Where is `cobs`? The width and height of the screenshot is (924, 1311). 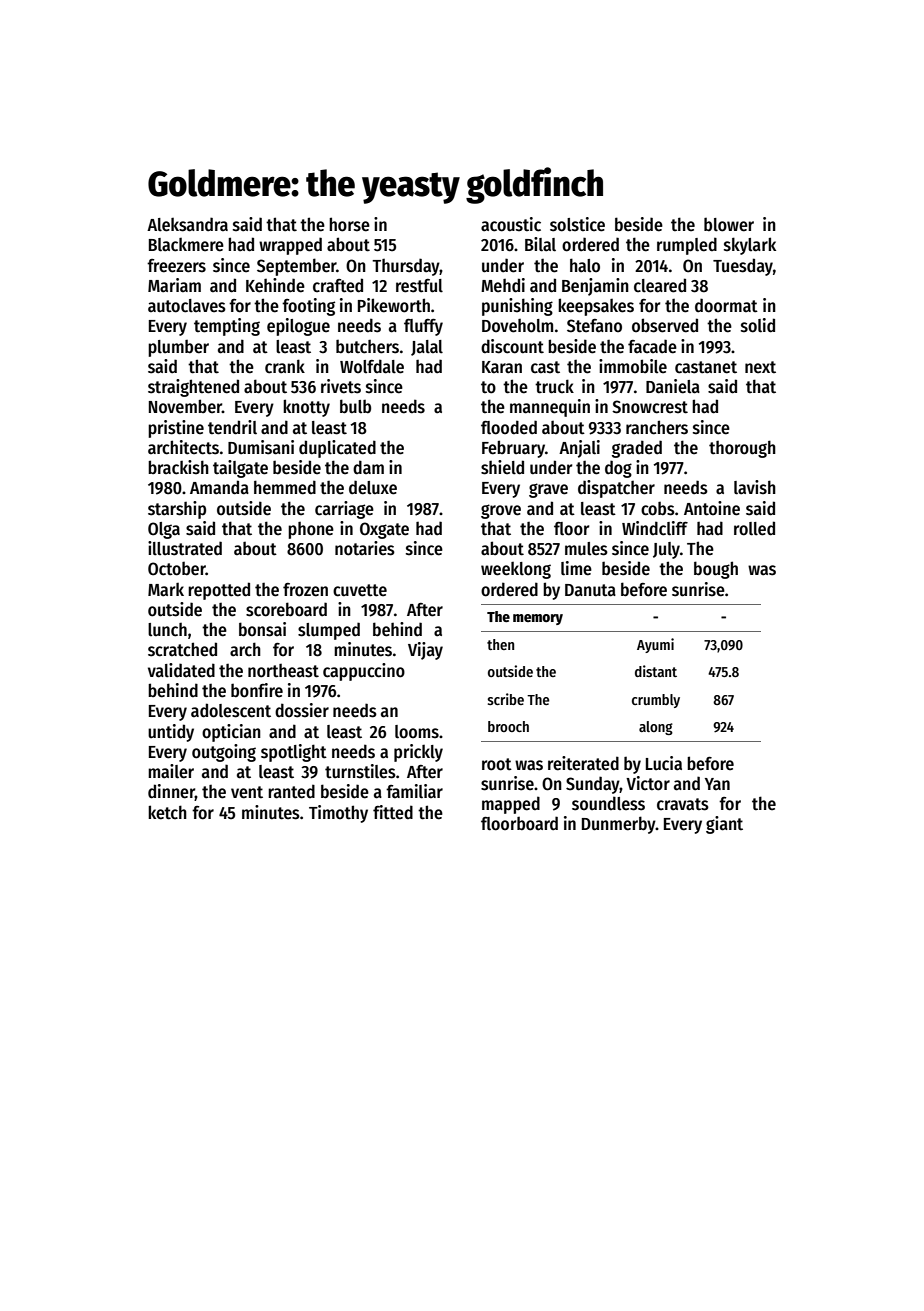
cobs is located at coordinates (658, 508).
